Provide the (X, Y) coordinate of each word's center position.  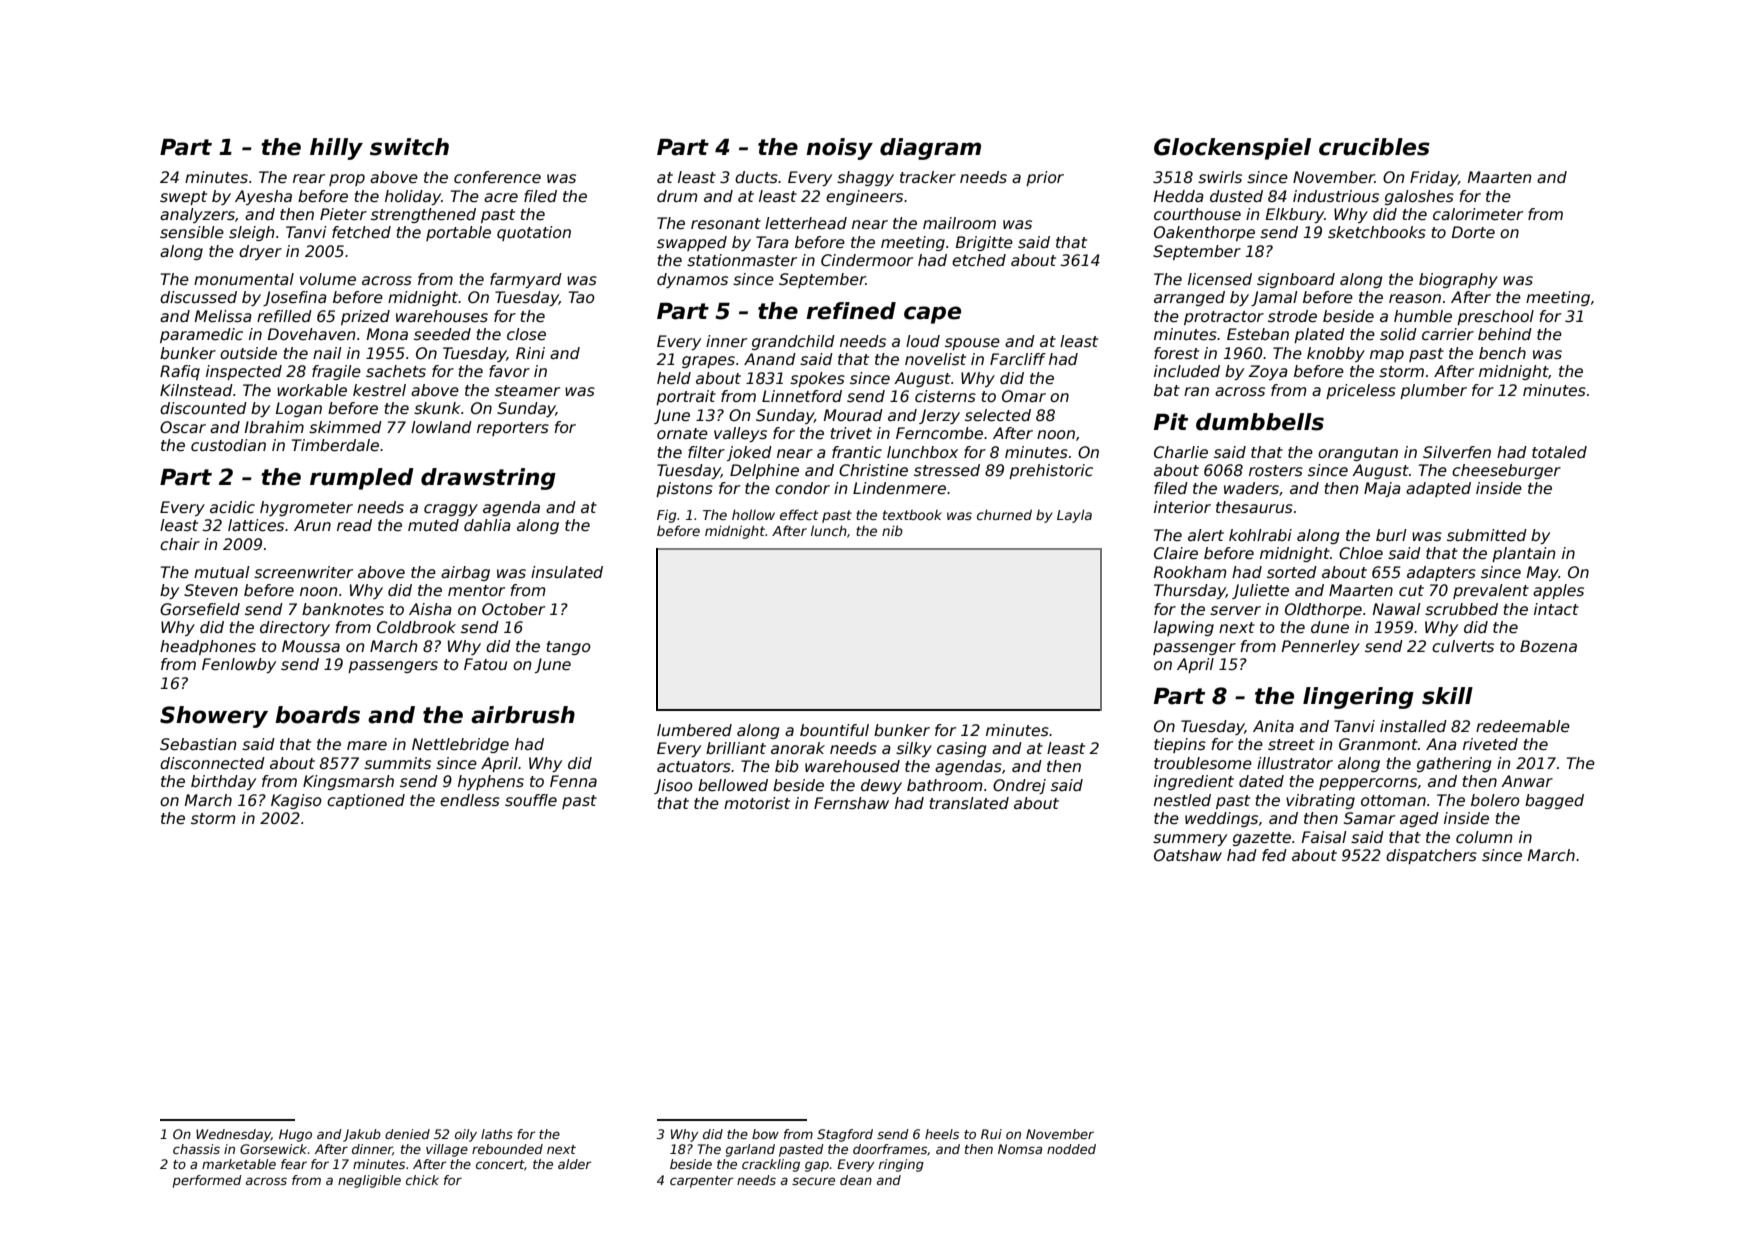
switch (409, 147)
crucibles (1374, 147)
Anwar (1527, 781)
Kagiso (296, 801)
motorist (757, 803)
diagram (930, 149)
